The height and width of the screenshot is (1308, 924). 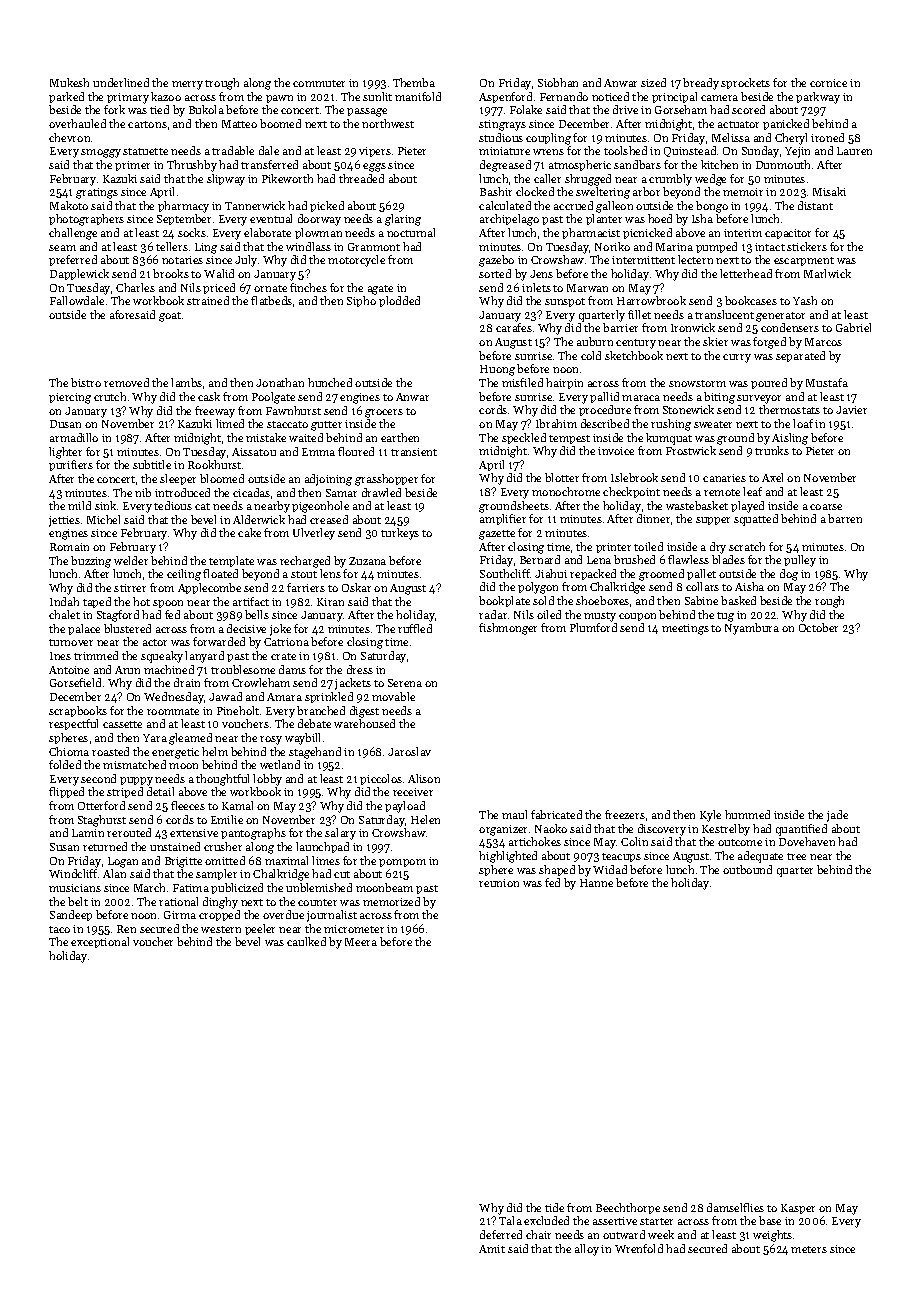 What do you see at coordinates (314, 534) in the screenshot?
I see `Ulverley` at bounding box center [314, 534].
